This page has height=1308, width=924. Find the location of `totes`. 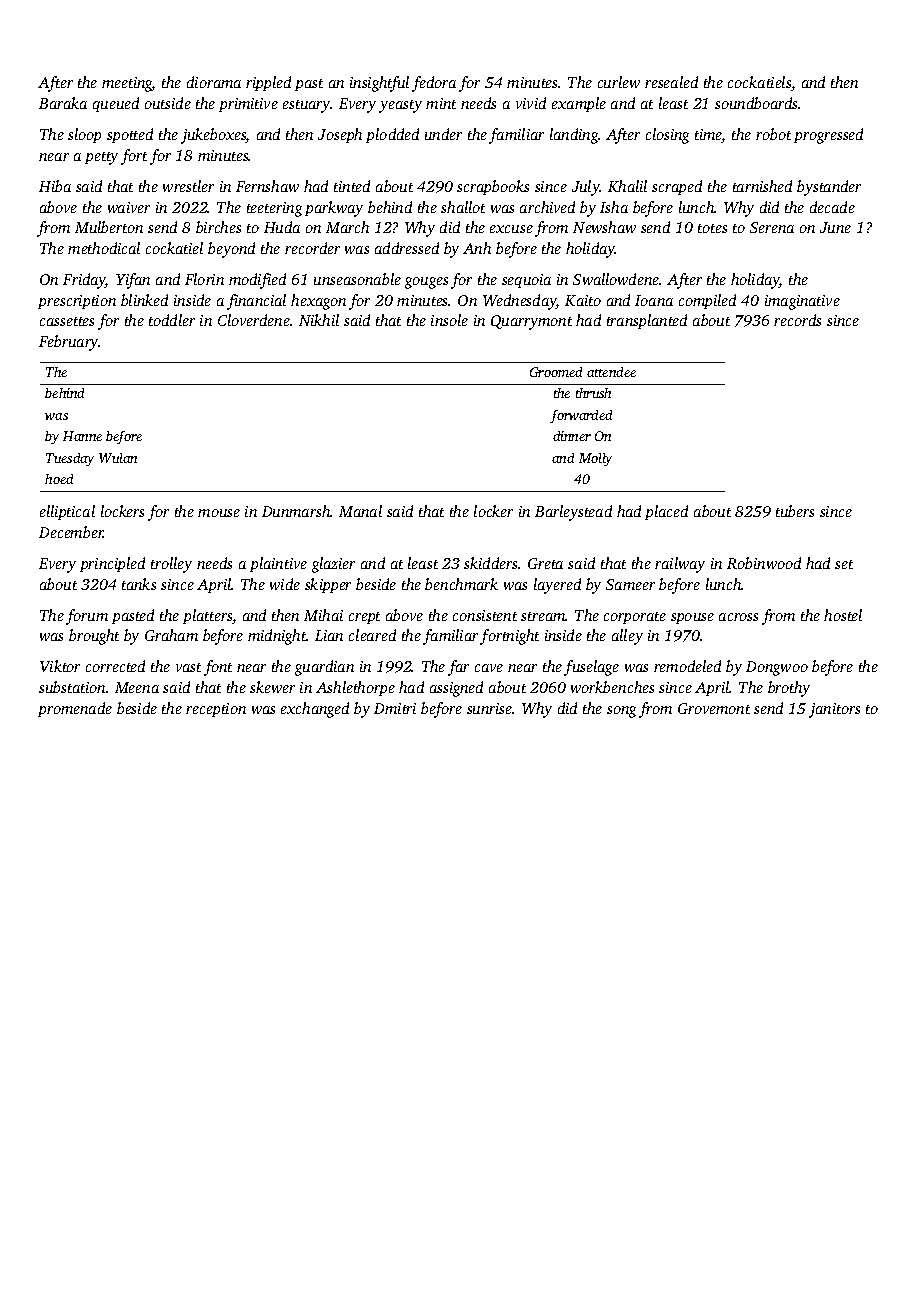

totes is located at coordinates (712, 228).
